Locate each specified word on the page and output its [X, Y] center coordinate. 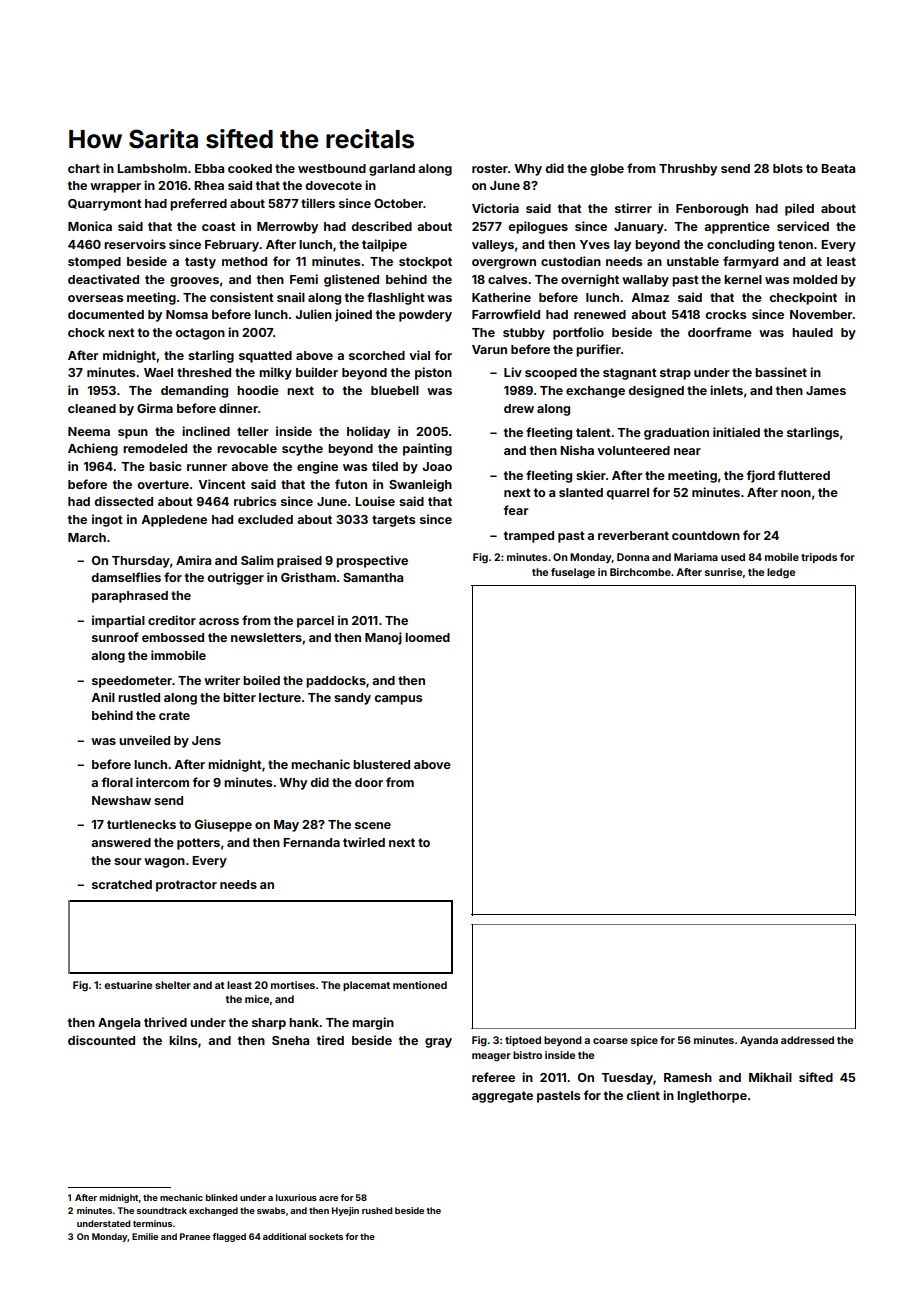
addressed [807, 1040]
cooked [250, 168]
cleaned [92, 408]
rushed [377, 1210]
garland [392, 170]
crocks [725, 314]
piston [433, 373]
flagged [229, 1237]
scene [373, 825]
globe [607, 170]
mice [257, 999]
